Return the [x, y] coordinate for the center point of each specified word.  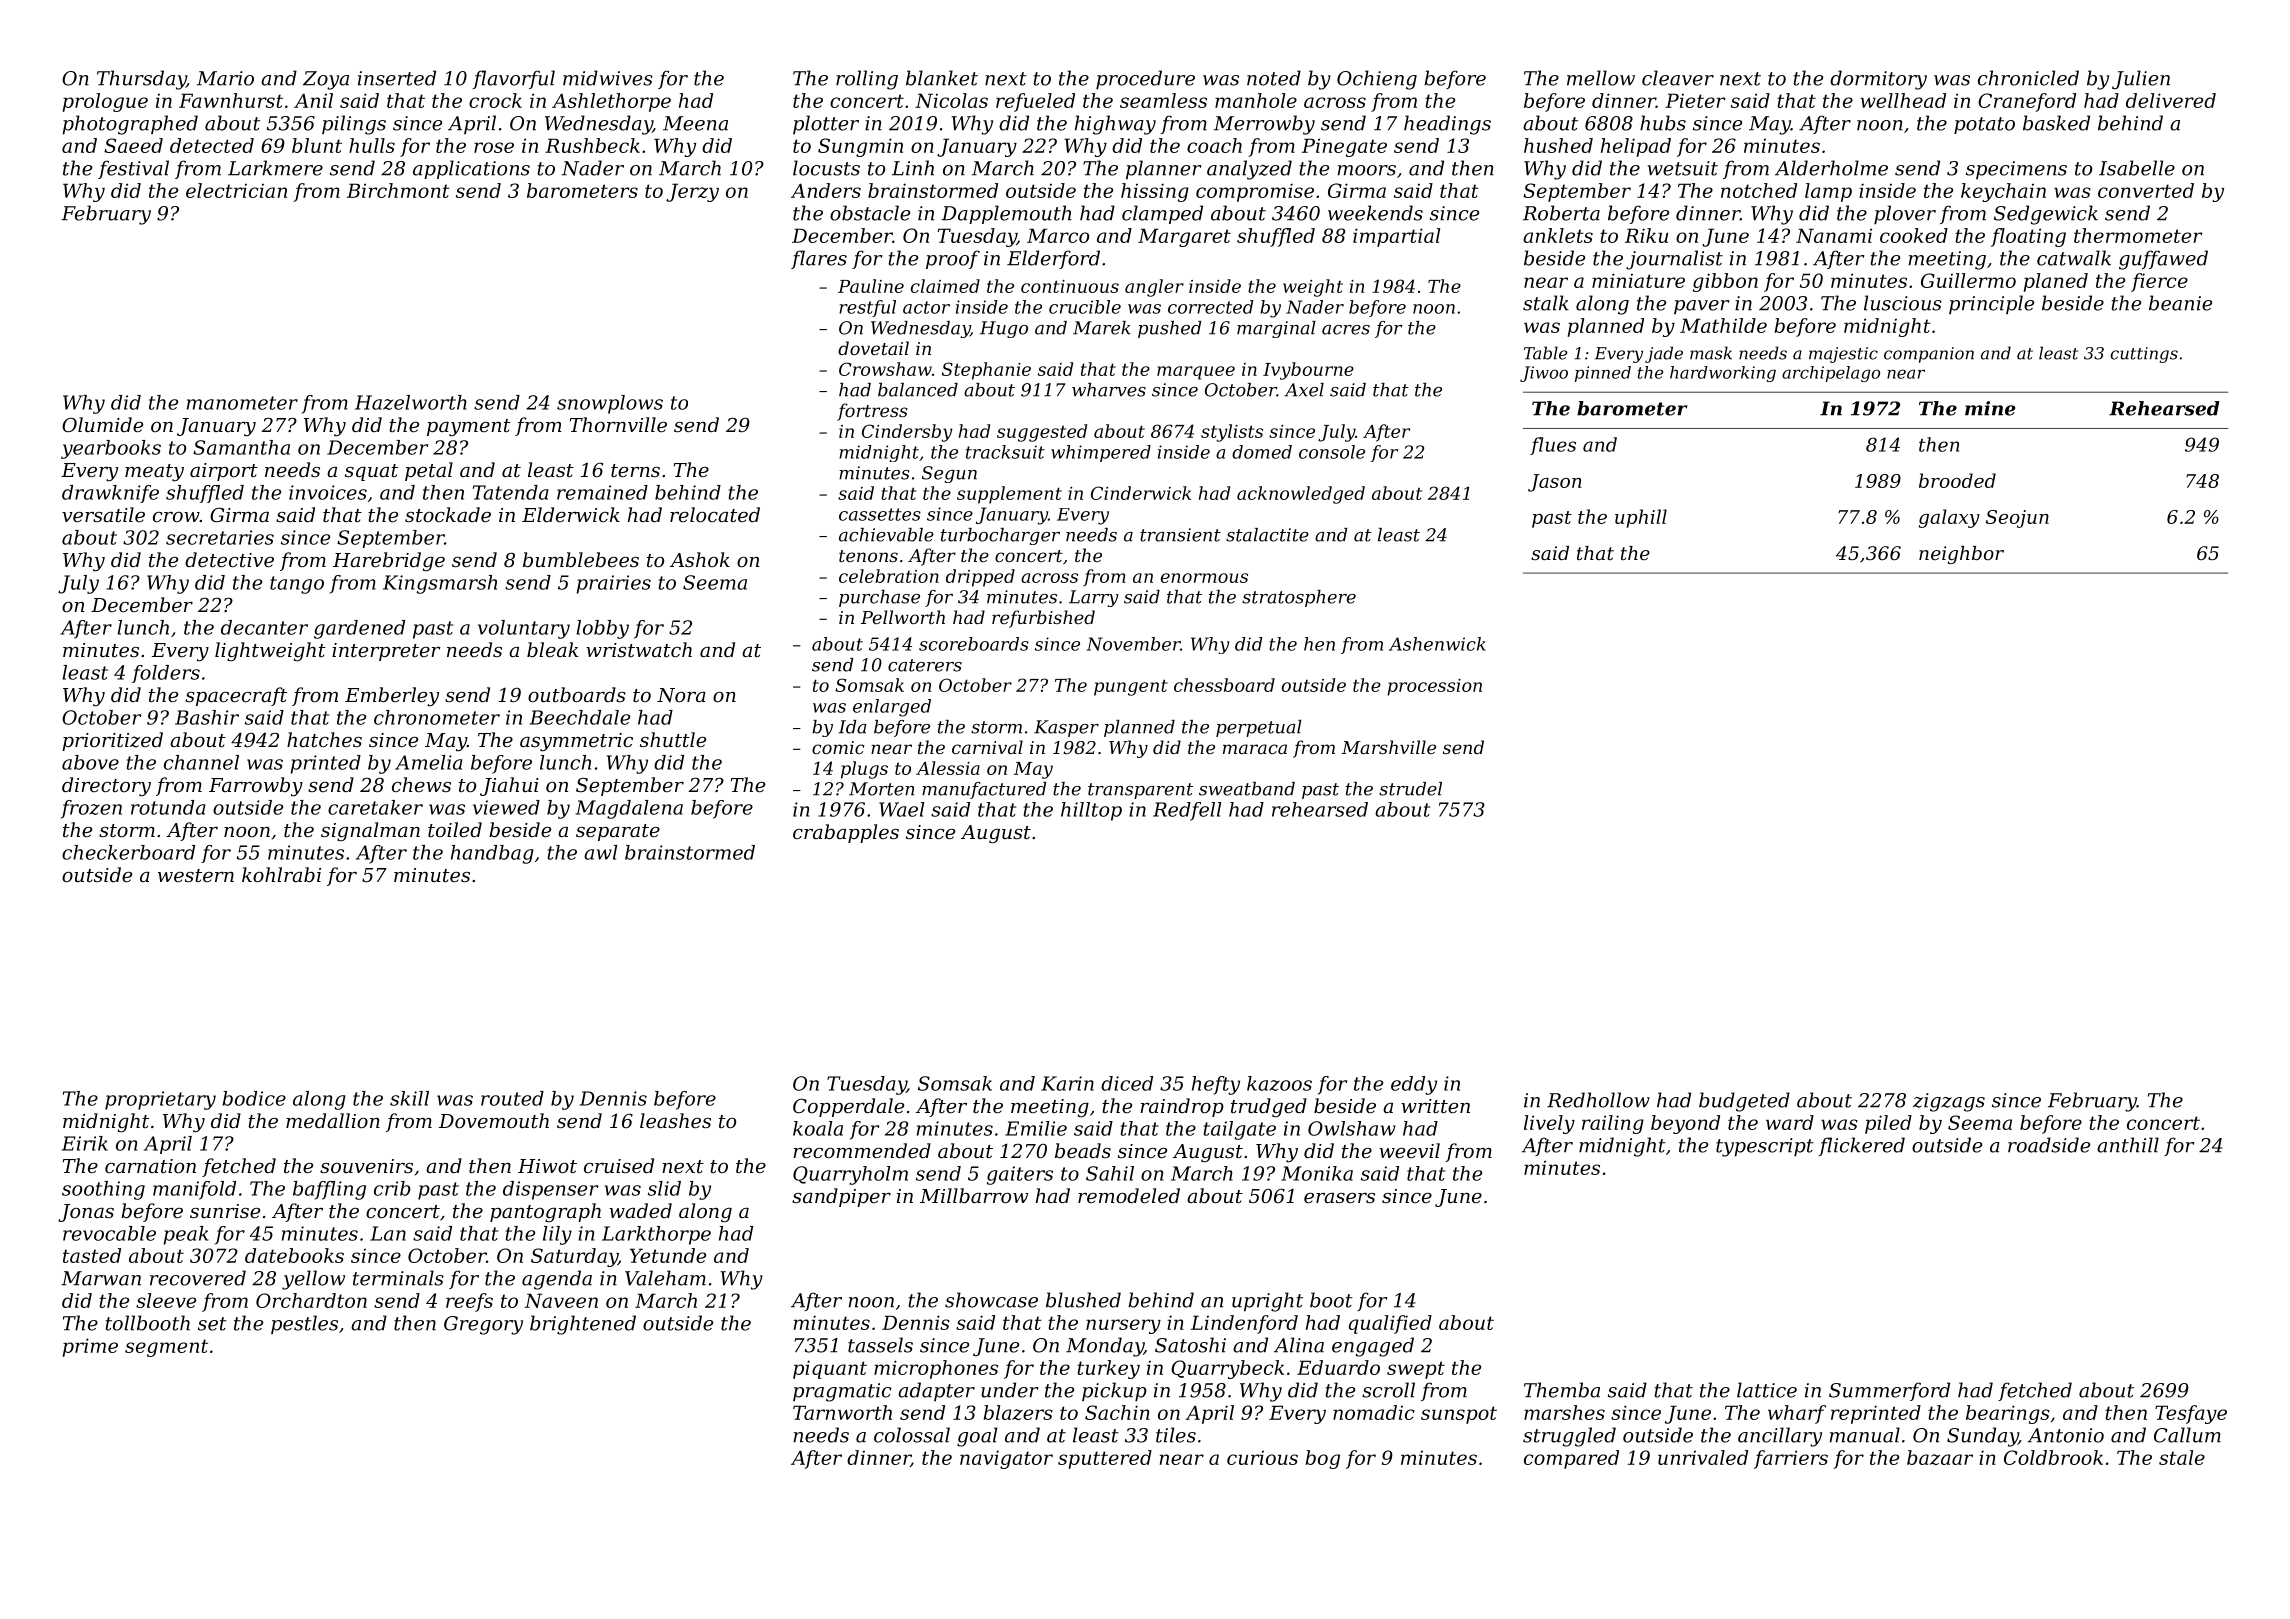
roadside [2049, 1145]
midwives [608, 78]
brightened [583, 1325]
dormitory [1878, 80]
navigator [1006, 1459]
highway [1115, 125]
